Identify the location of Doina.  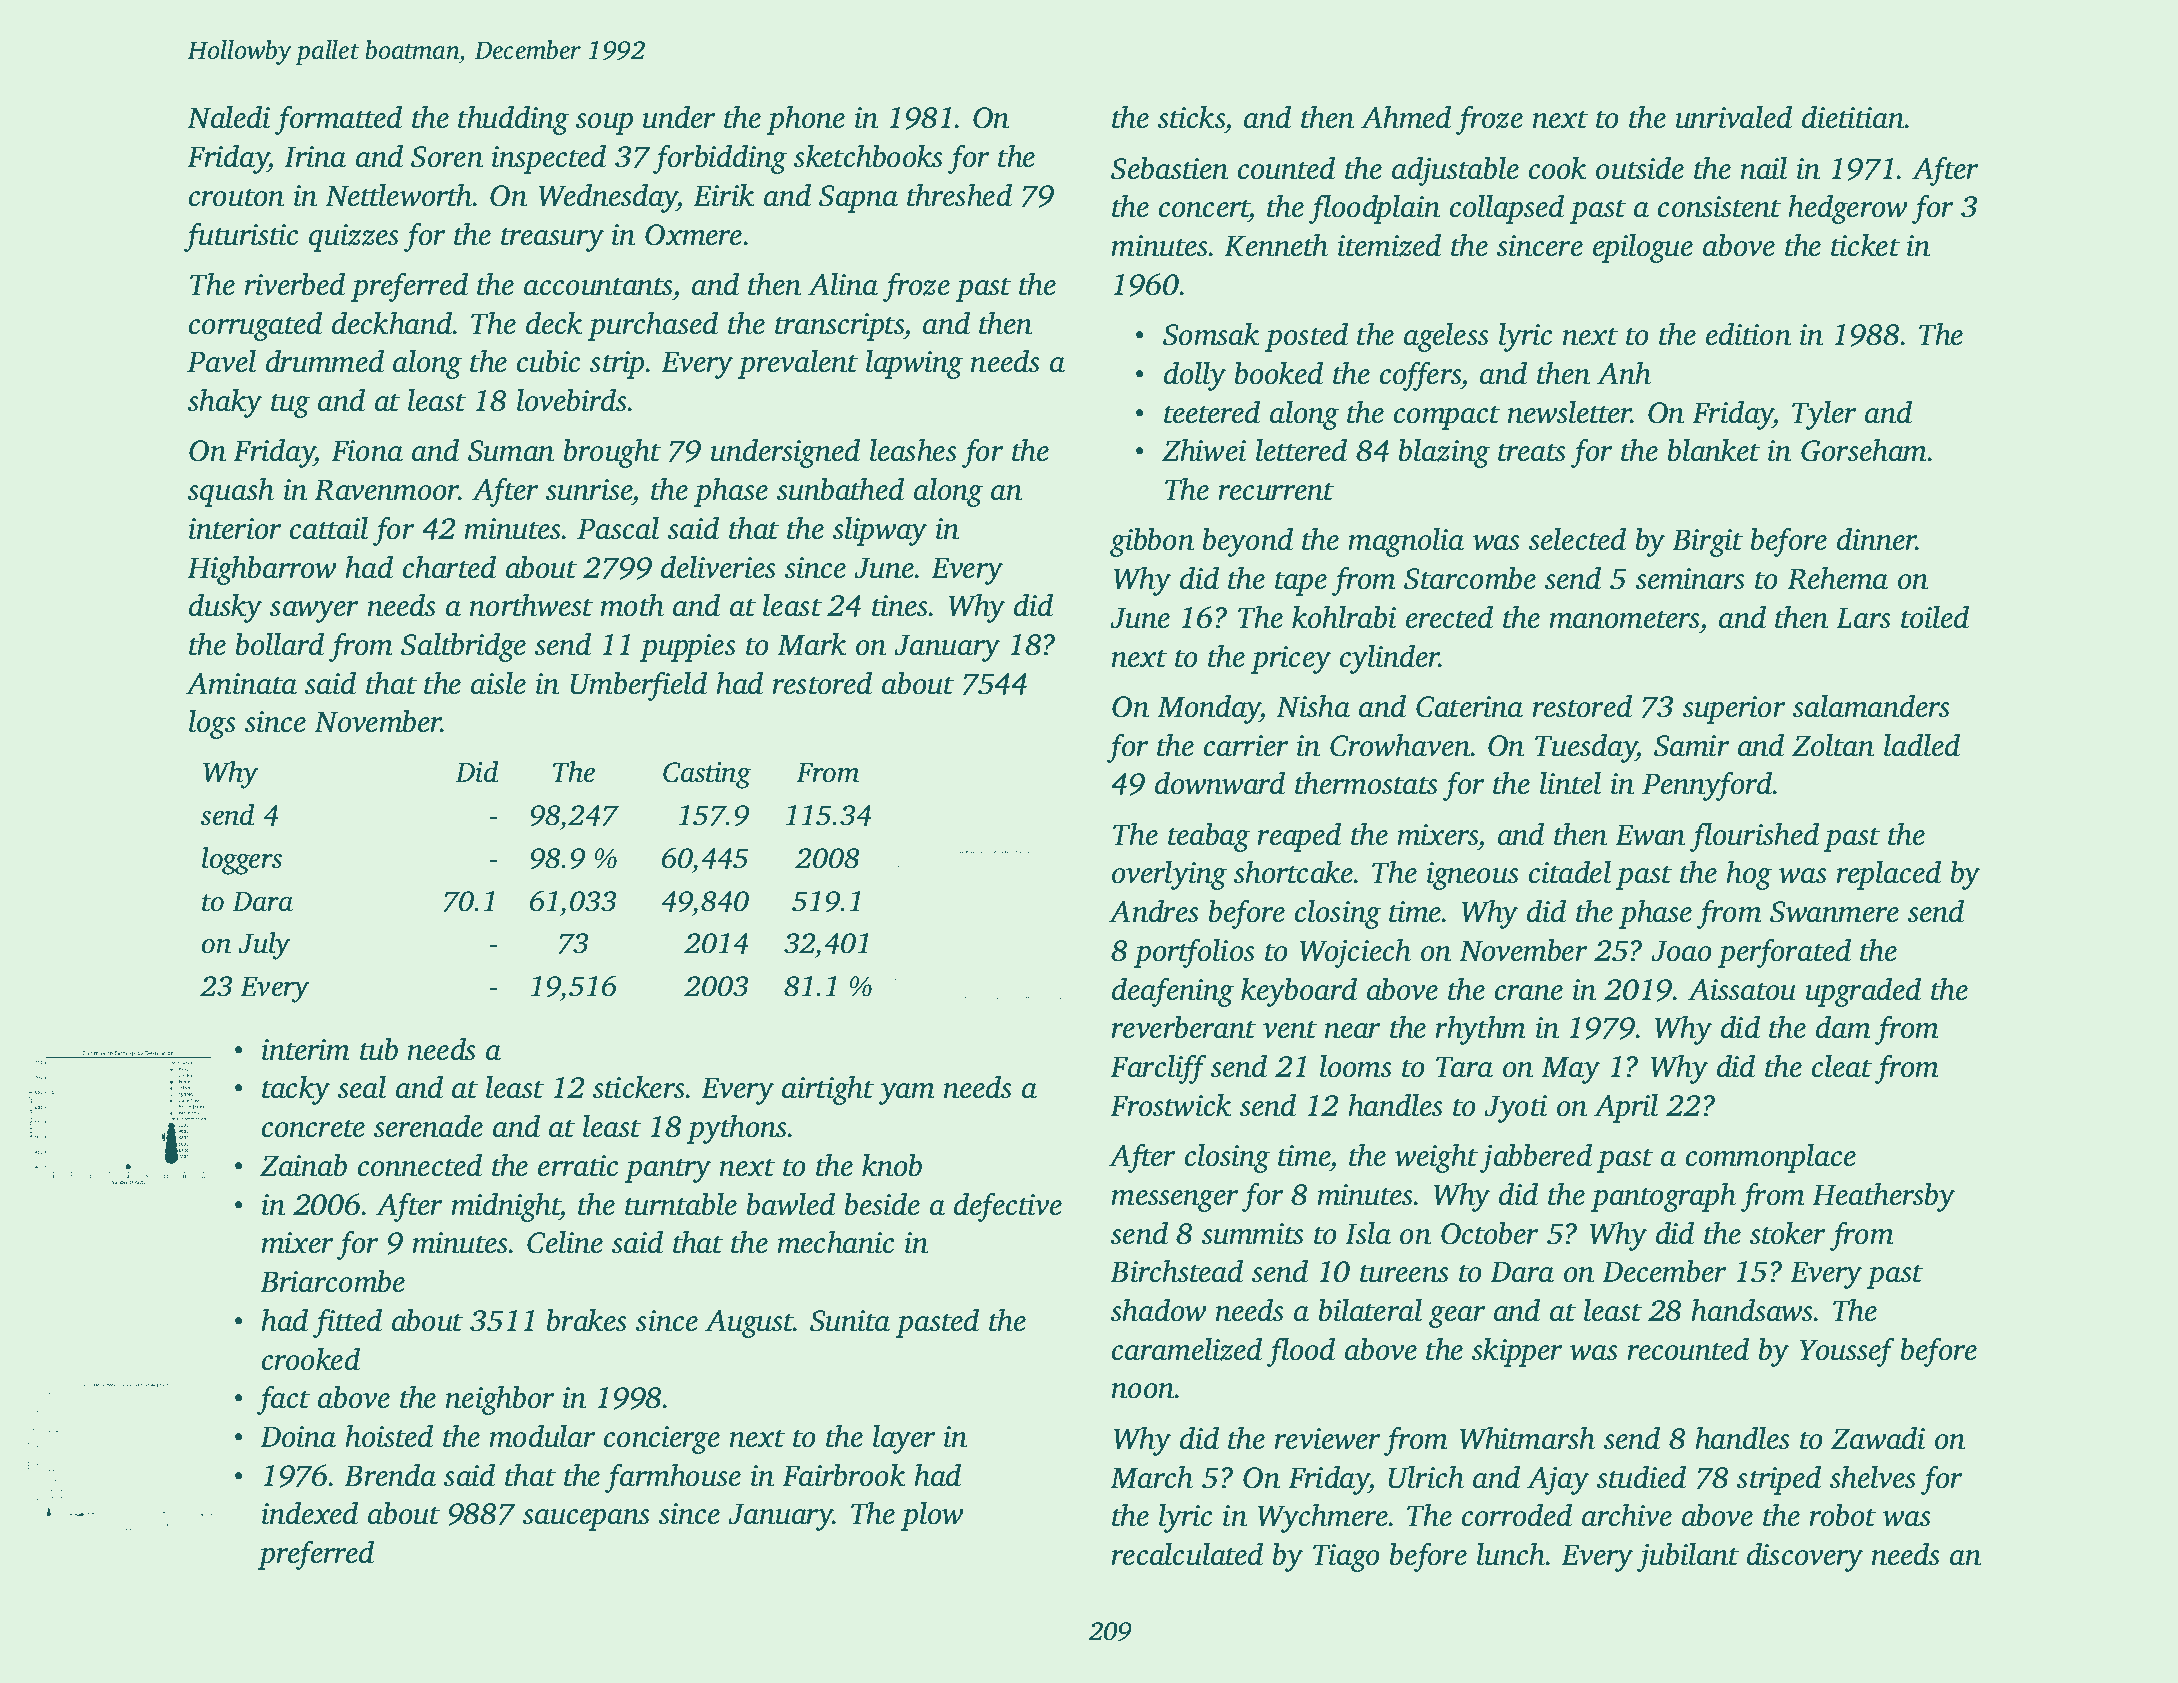
(298, 1437).
